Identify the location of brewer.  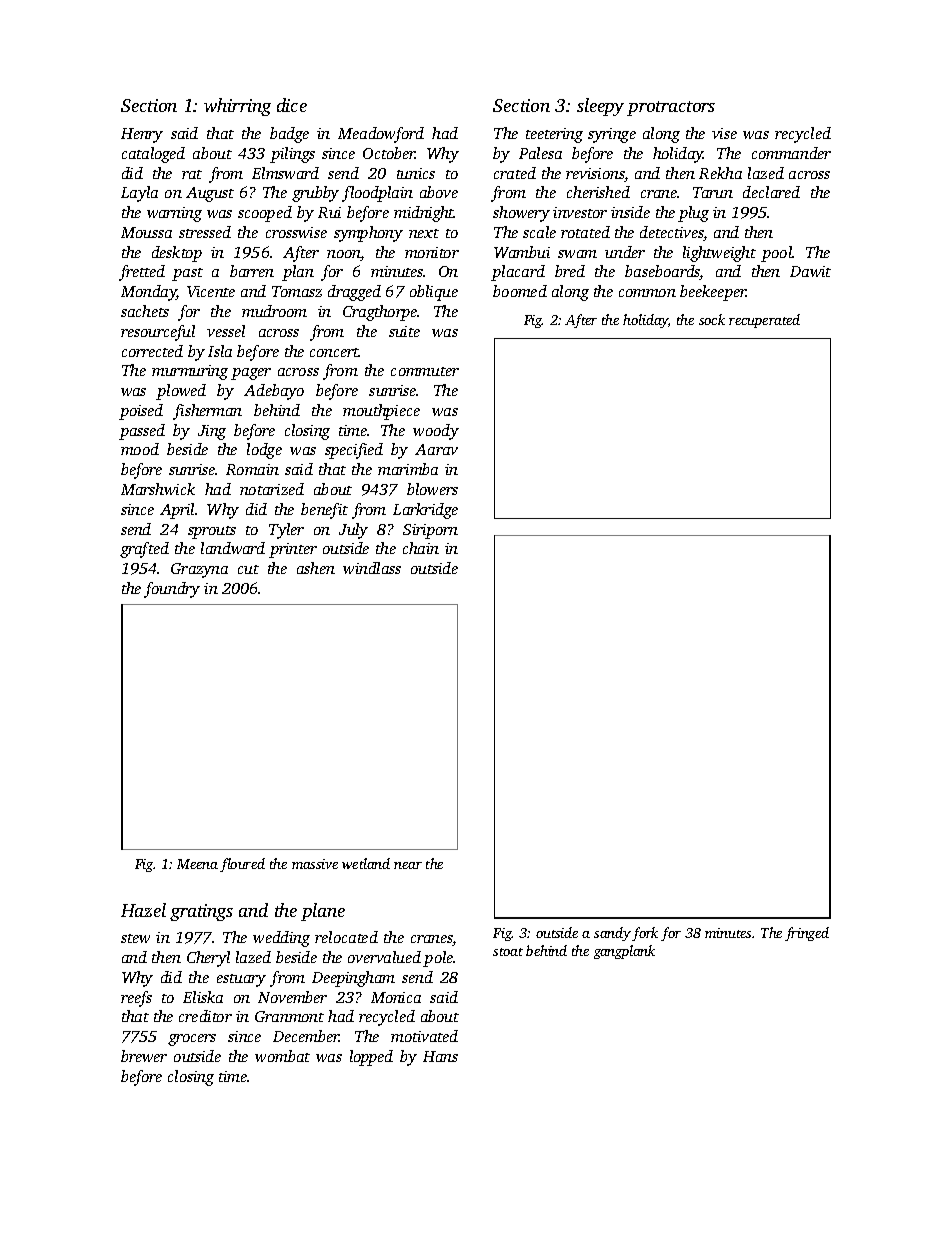
(144, 1056).
